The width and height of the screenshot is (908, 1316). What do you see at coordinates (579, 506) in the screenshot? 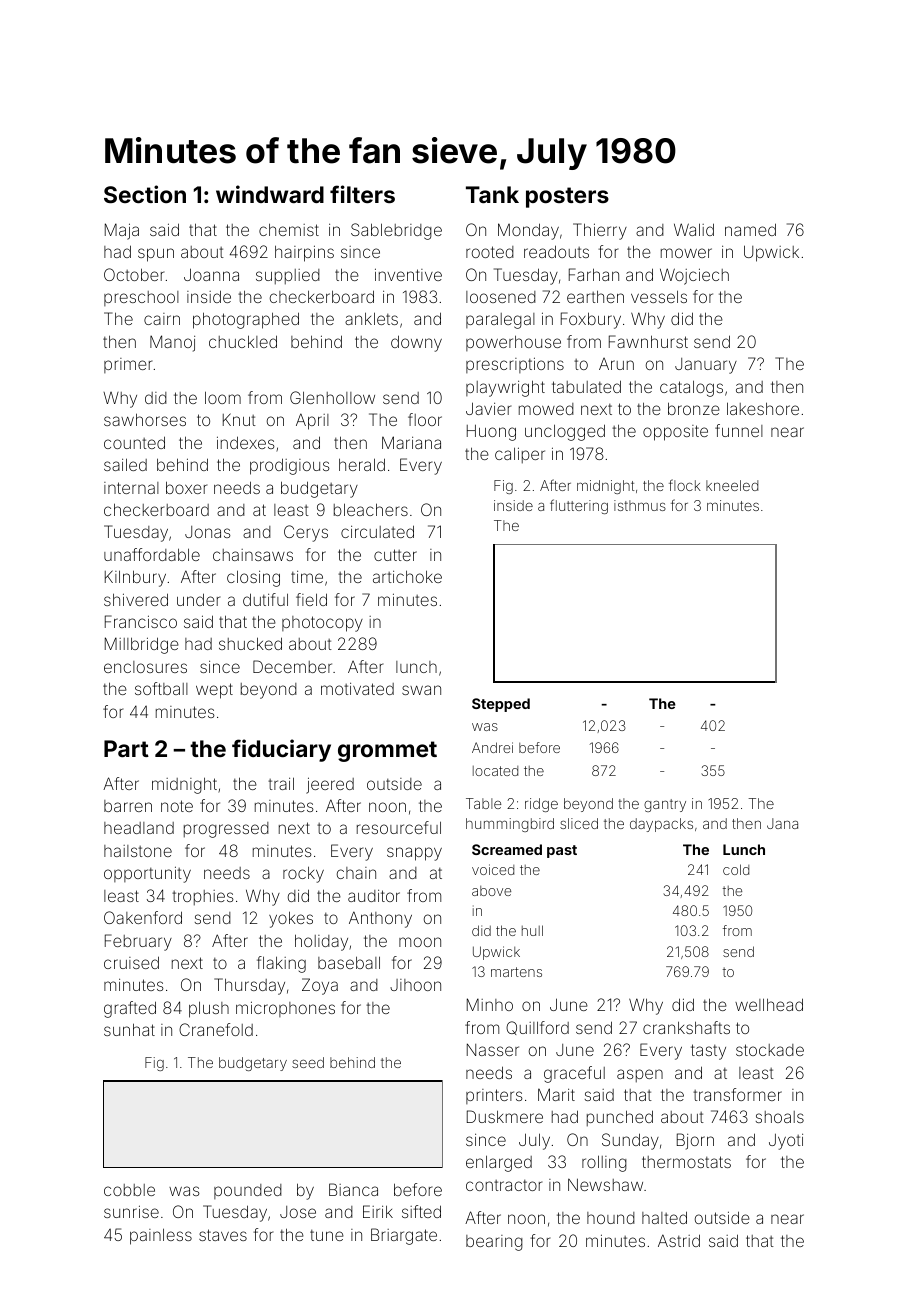
I see `fluttering` at bounding box center [579, 506].
